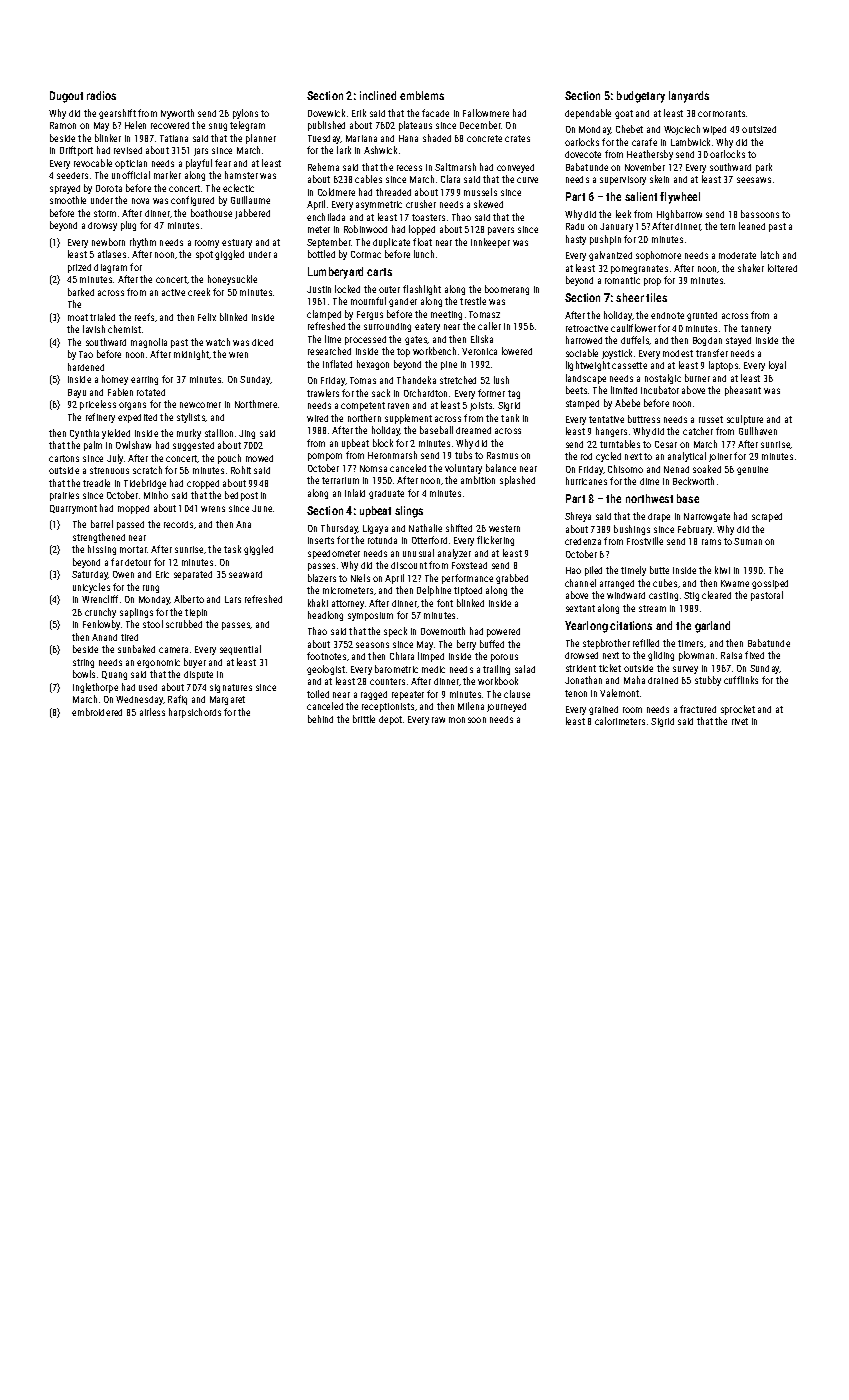 Image resolution: width=849 pixels, height=1400 pixels. Describe the element at coordinates (227, 700) in the screenshot. I see `Margaret` at that location.
